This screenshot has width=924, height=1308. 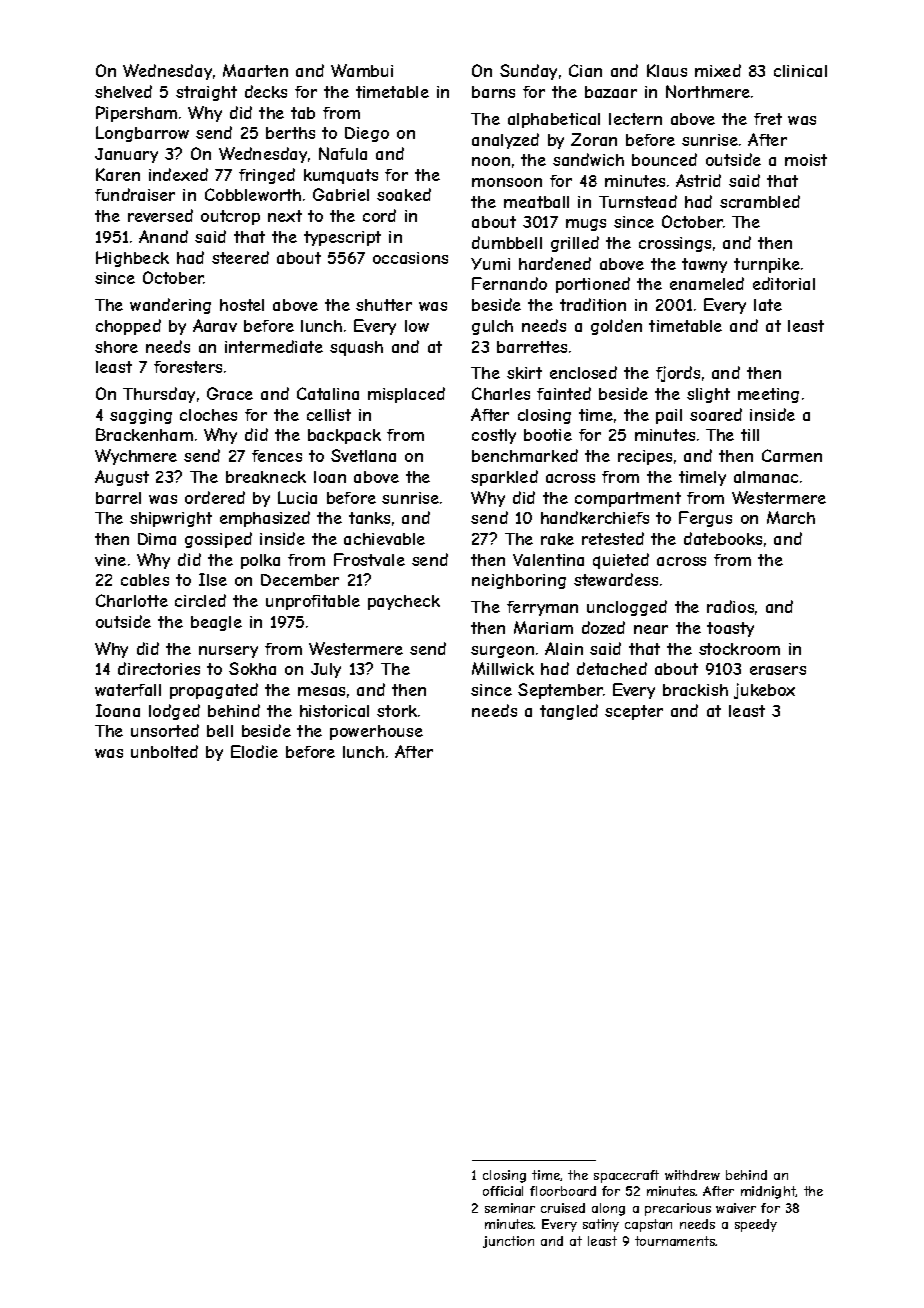 What do you see at coordinates (503, 1191) in the screenshot?
I see `official` at bounding box center [503, 1191].
